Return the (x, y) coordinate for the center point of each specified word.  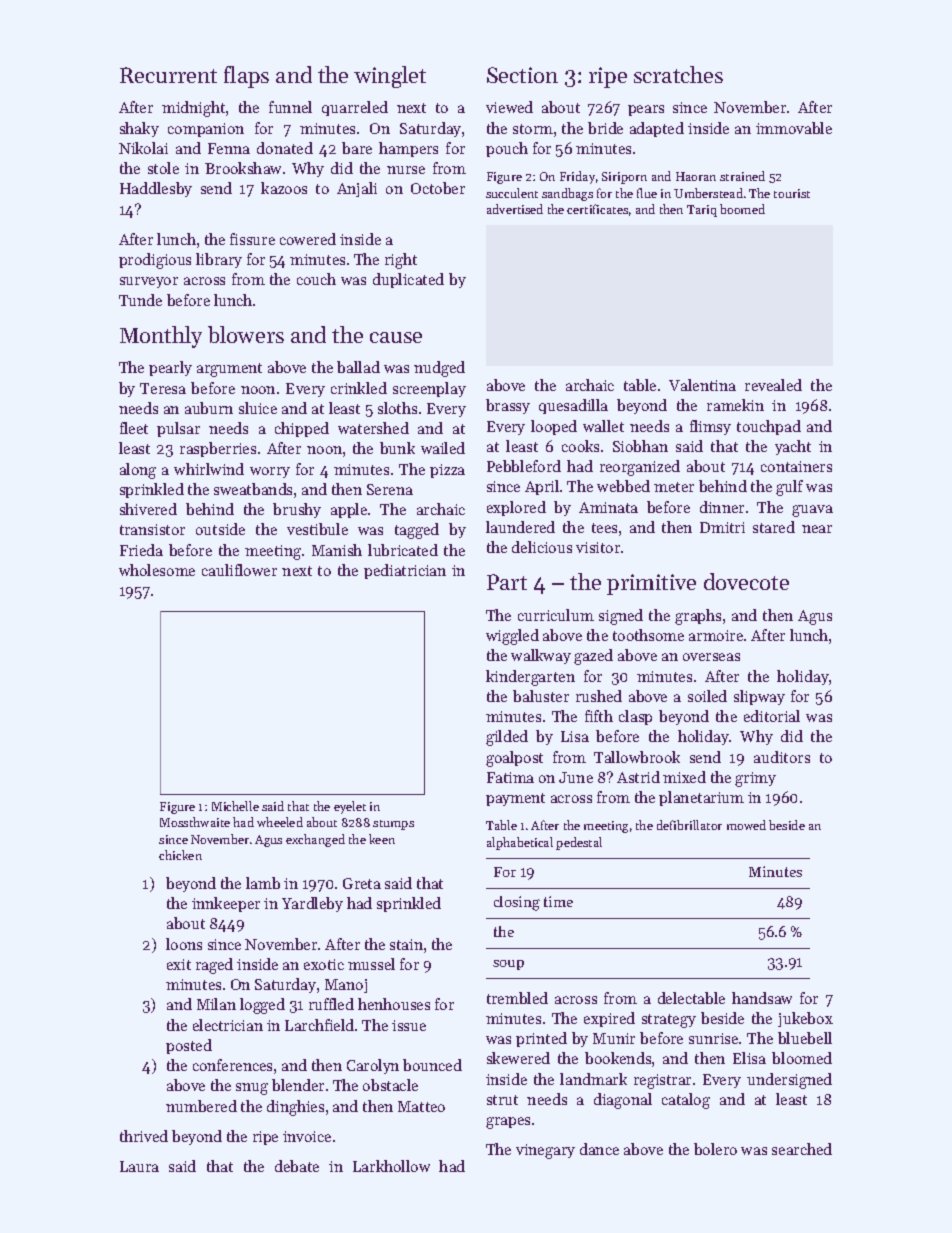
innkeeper (226, 904)
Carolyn (373, 1066)
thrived (144, 1136)
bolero (715, 1149)
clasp (635, 717)
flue (647, 193)
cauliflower (239, 570)
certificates (597, 209)
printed (541, 1039)
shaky (139, 129)
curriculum (556, 615)
